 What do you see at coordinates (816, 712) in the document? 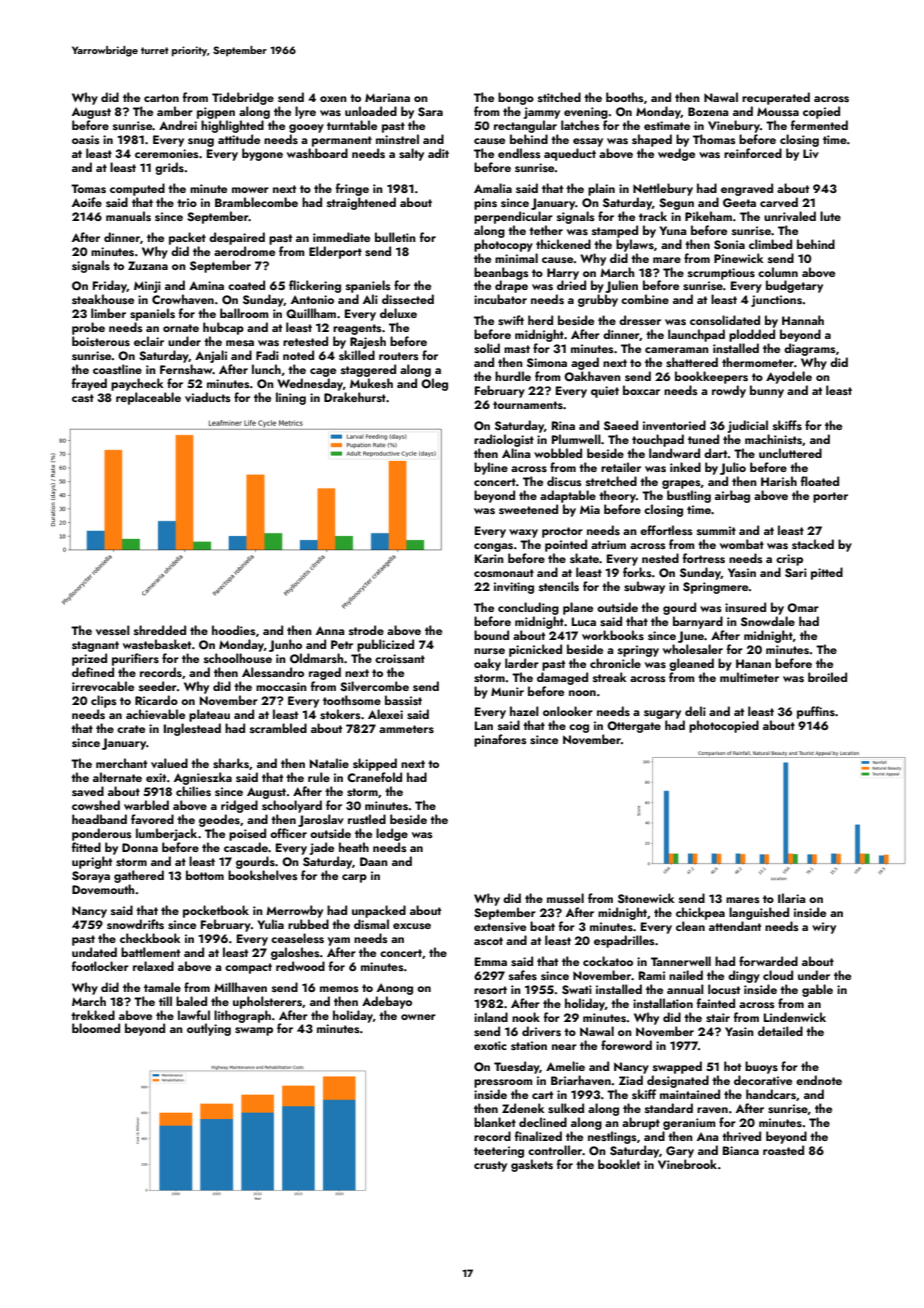
I see `puffins` at bounding box center [816, 712].
